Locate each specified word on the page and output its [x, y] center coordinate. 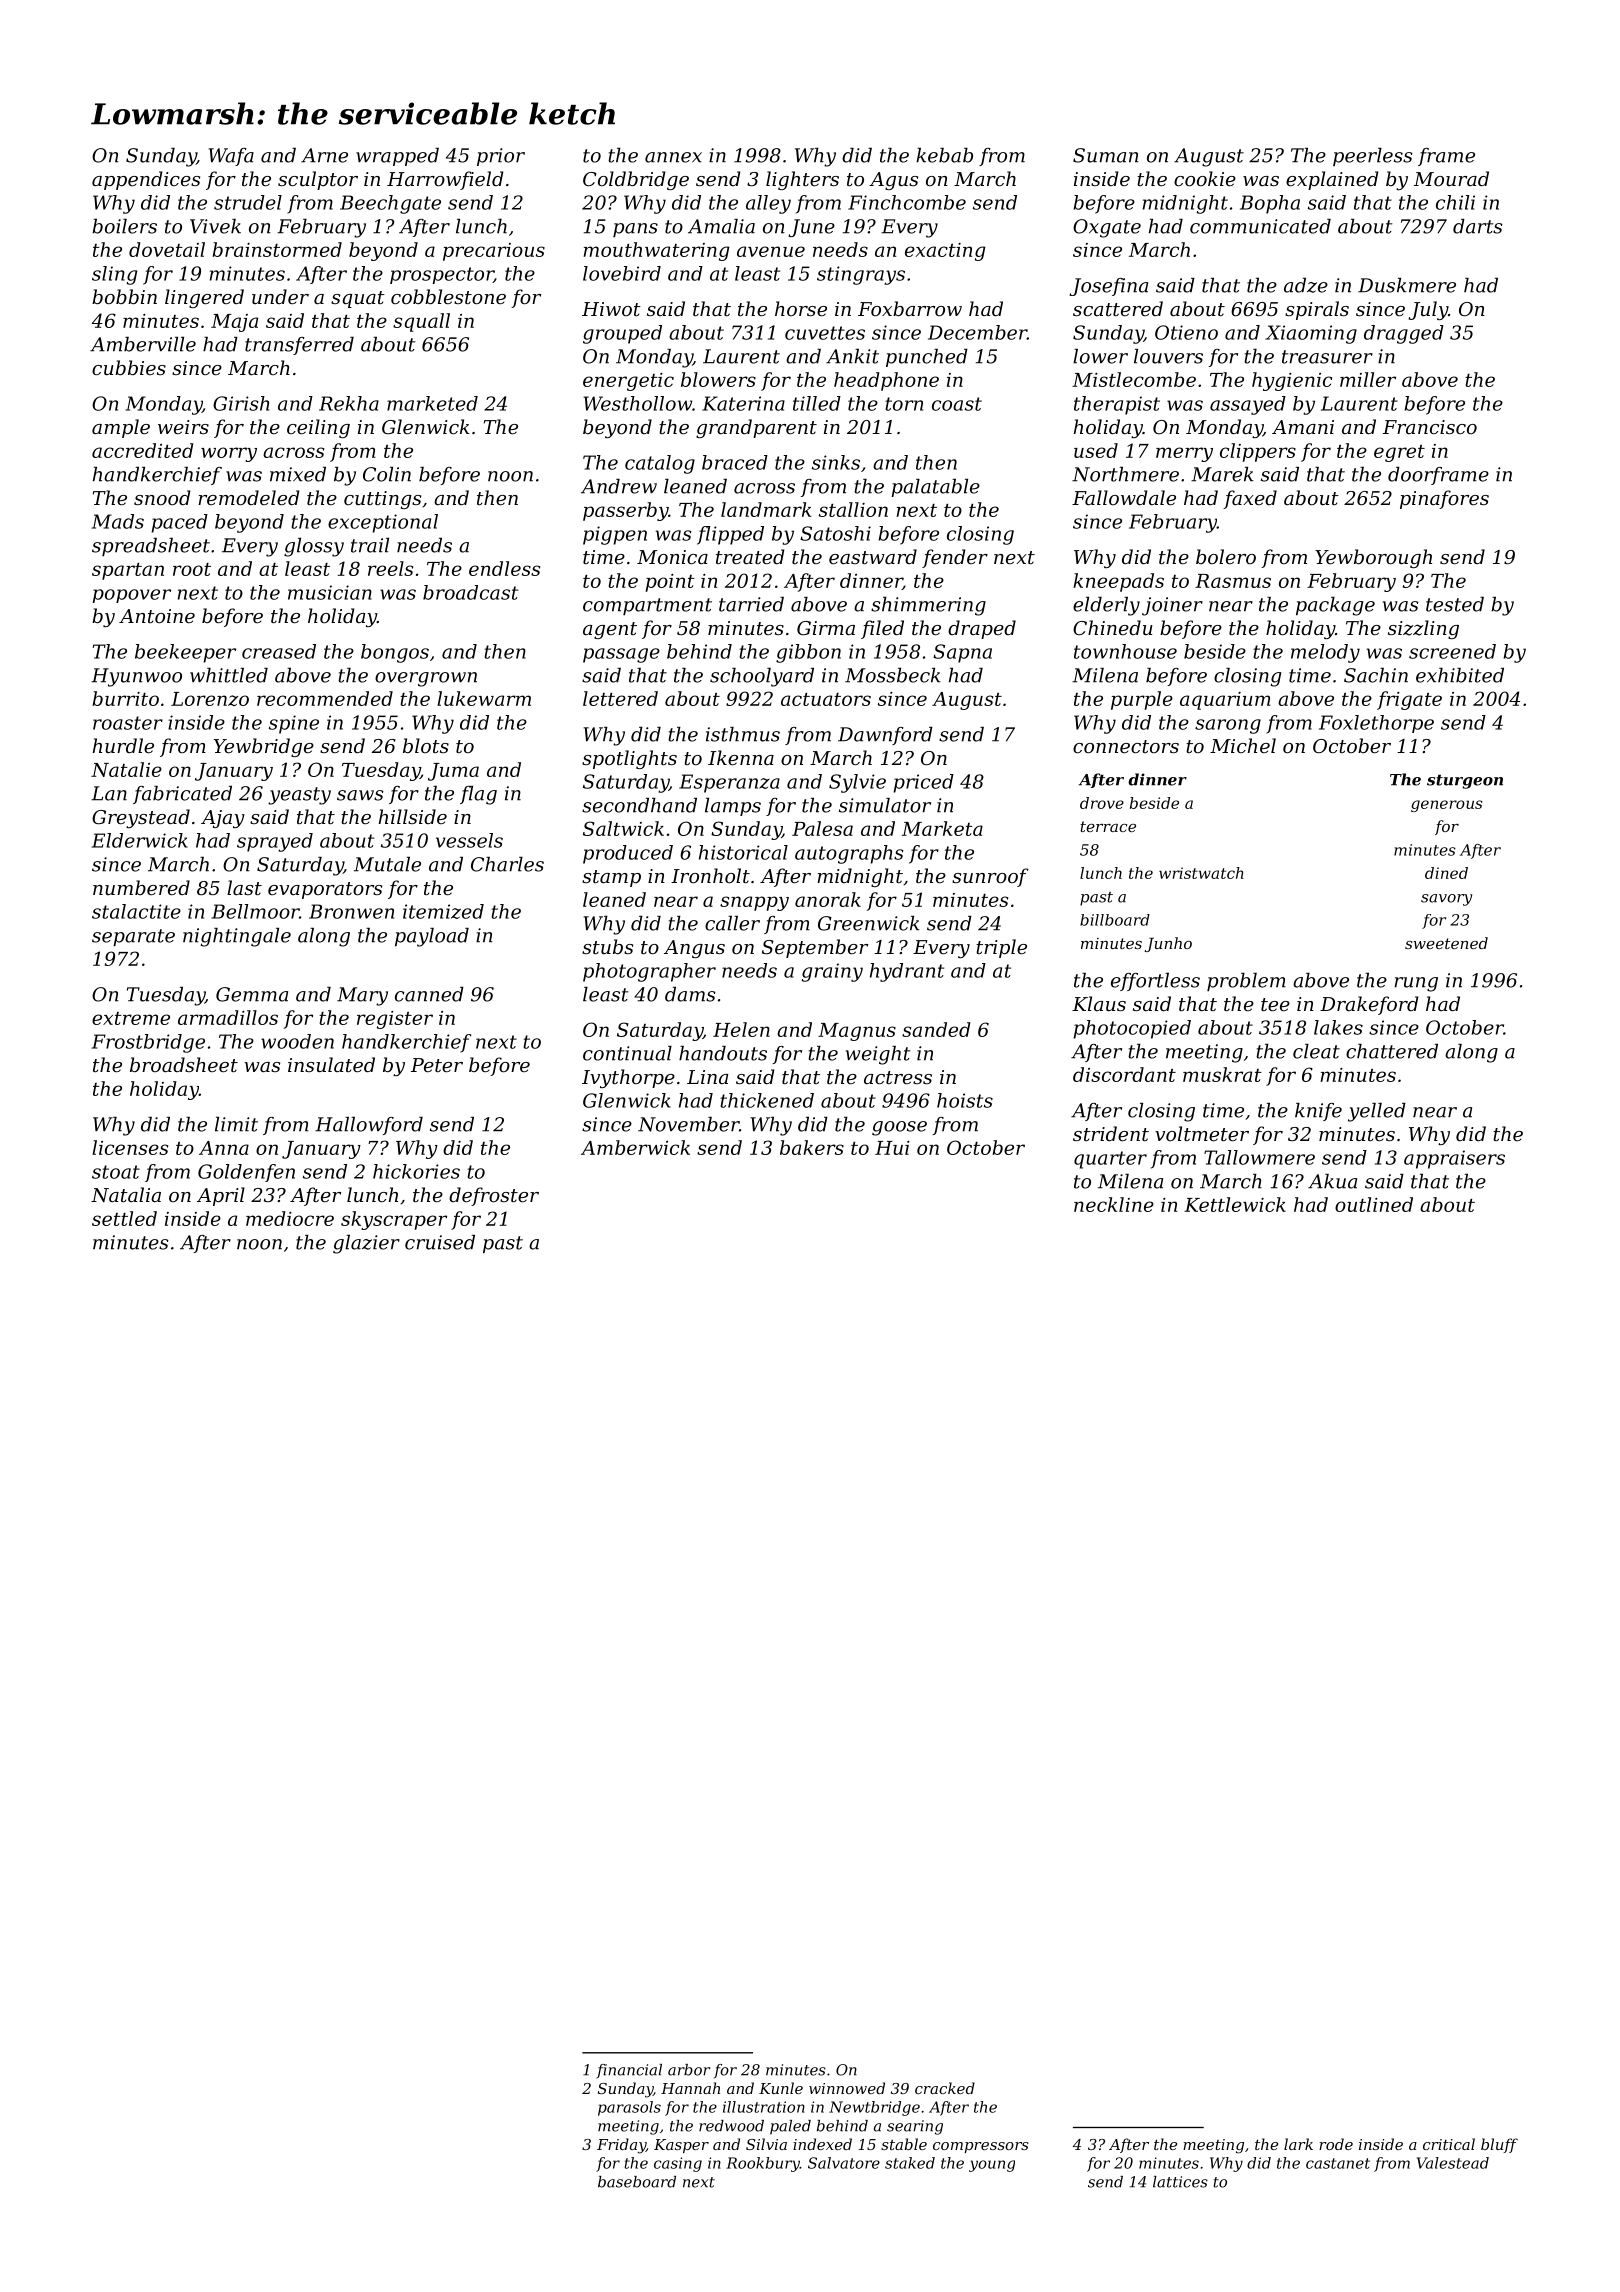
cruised [440, 1242]
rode [1336, 2144]
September [815, 948]
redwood [731, 2126]
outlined [1374, 1204]
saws [360, 795]
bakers [812, 1147]
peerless [1373, 157]
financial [629, 2071]
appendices [146, 180]
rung [1416, 984]
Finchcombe [907, 202]
